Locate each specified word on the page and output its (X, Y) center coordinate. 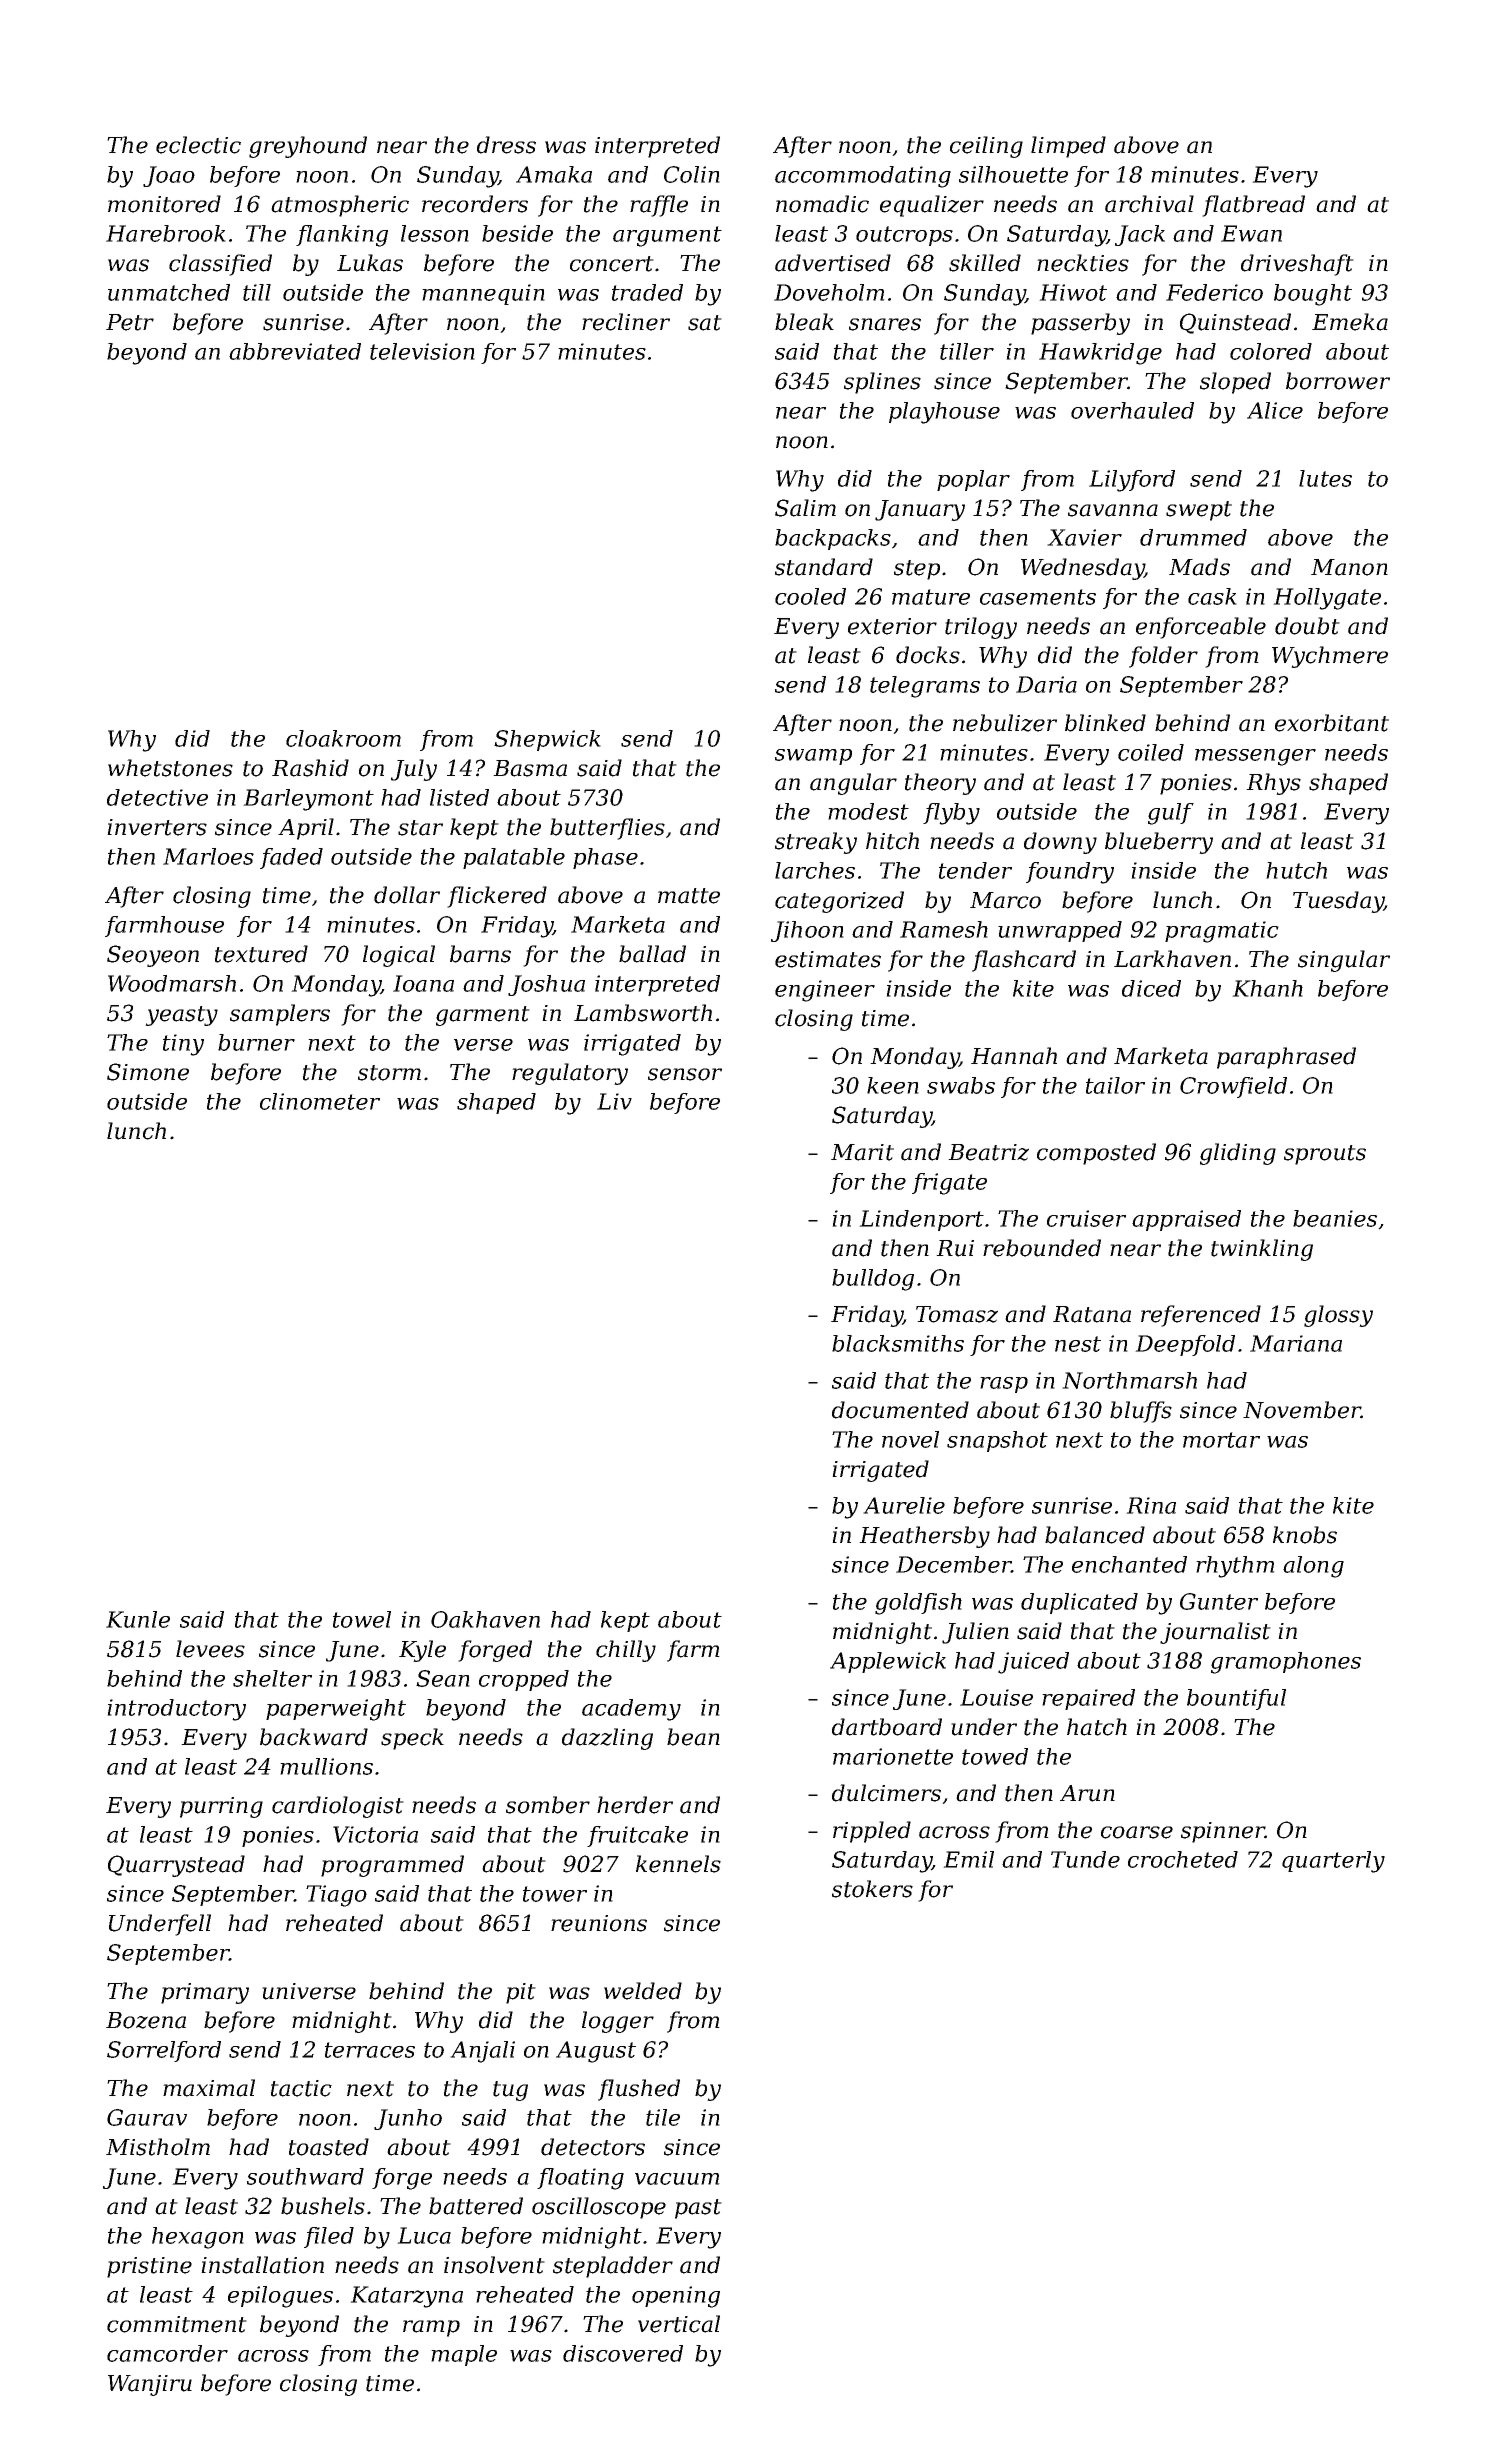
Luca (424, 2235)
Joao (169, 176)
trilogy (981, 628)
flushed (639, 2090)
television (422, 351)
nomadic (822, 204)
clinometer (320, 1101)
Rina (1151, 1505)
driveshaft (1297, 265)
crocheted (1183, 1859)
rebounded (1042, 1248)
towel (362, 1619)
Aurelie (904, 1505)
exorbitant (1332, 723)
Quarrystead (176, 1866)
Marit (862, 1152)
